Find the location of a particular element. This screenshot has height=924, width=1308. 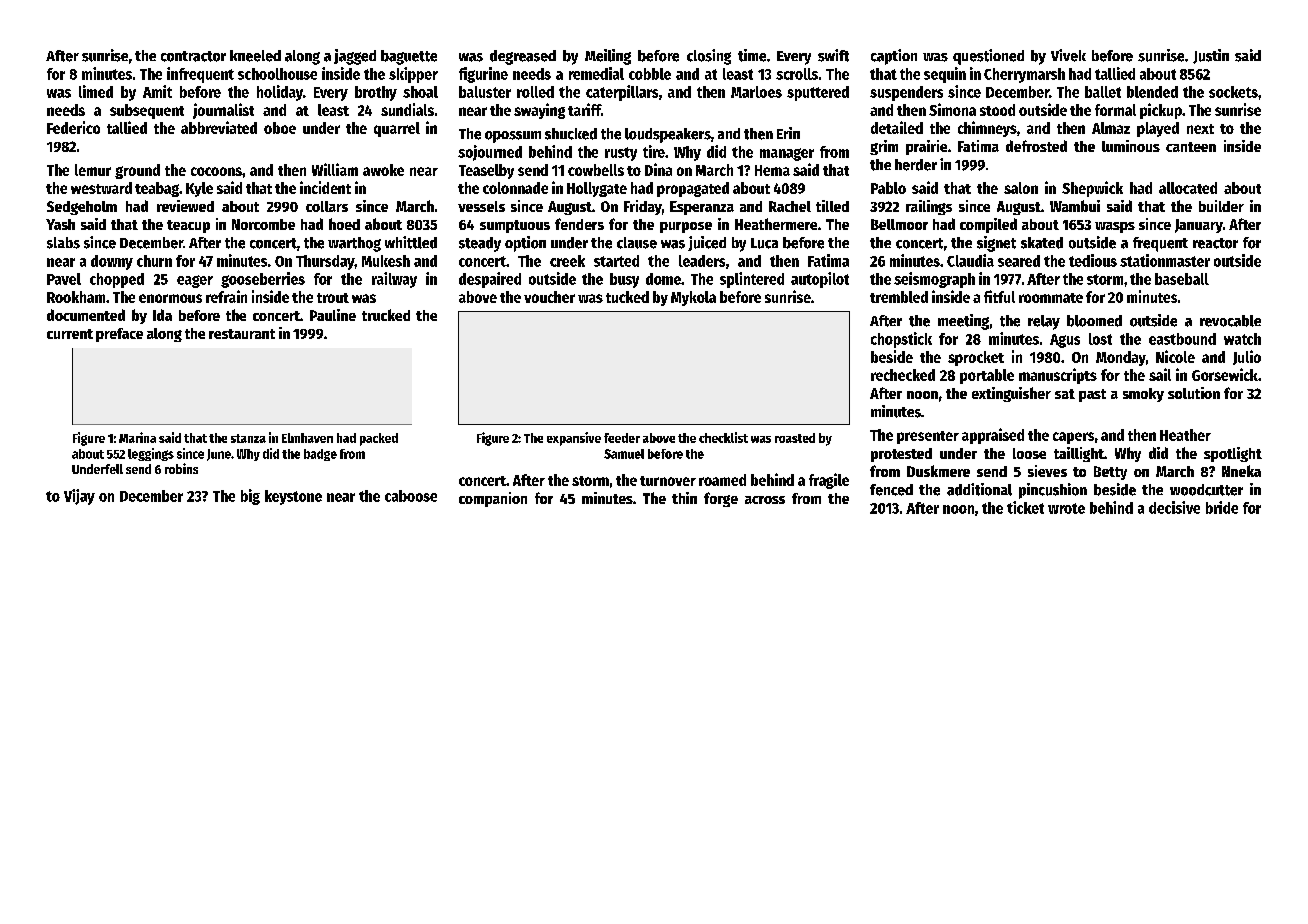

revocable is located at coordinates (1230, 321).
